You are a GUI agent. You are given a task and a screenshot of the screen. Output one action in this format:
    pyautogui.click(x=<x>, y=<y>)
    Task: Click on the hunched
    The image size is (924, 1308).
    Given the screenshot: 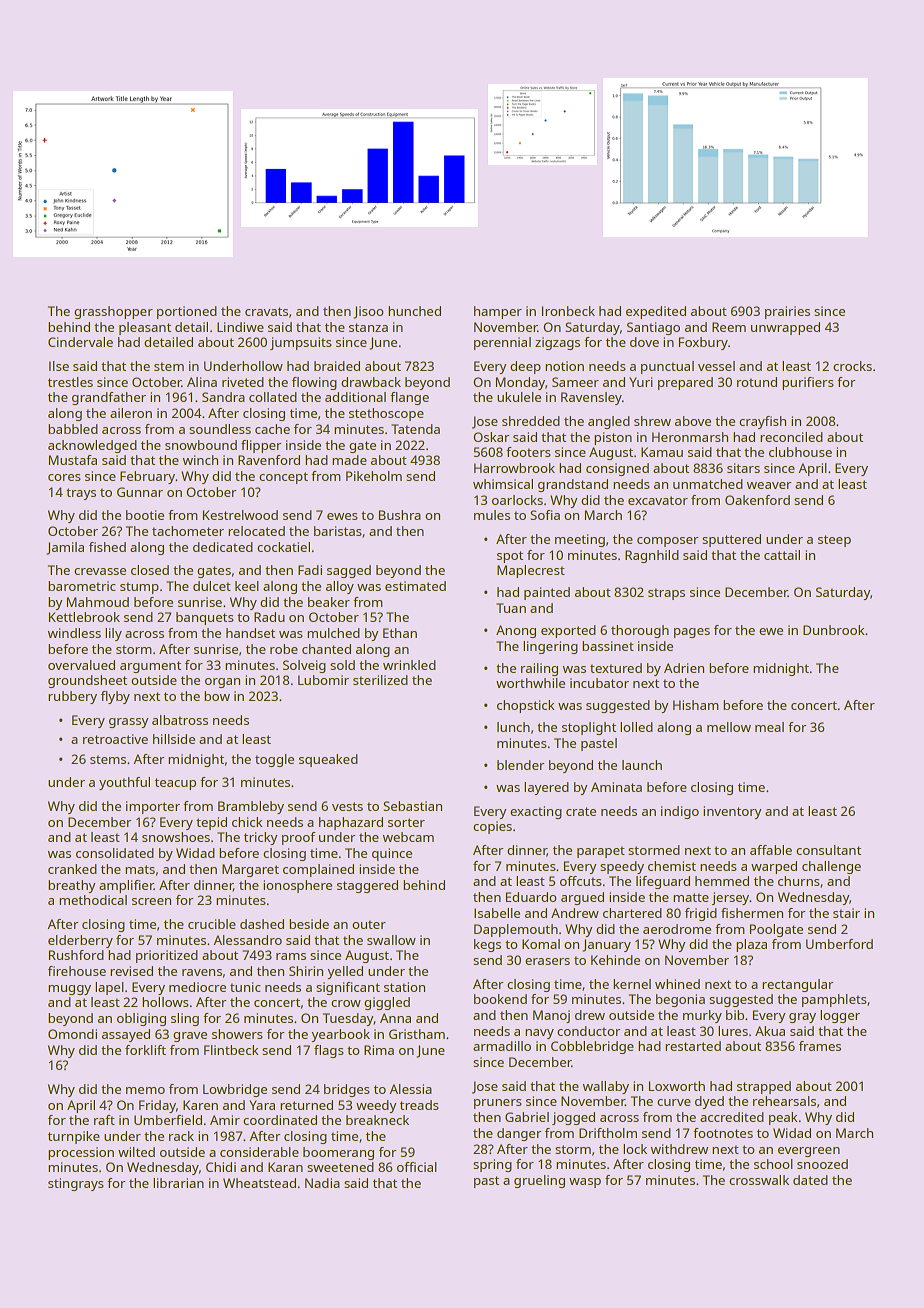 What is the action you would take?
    pyautogui.click(x=414, y=311)
